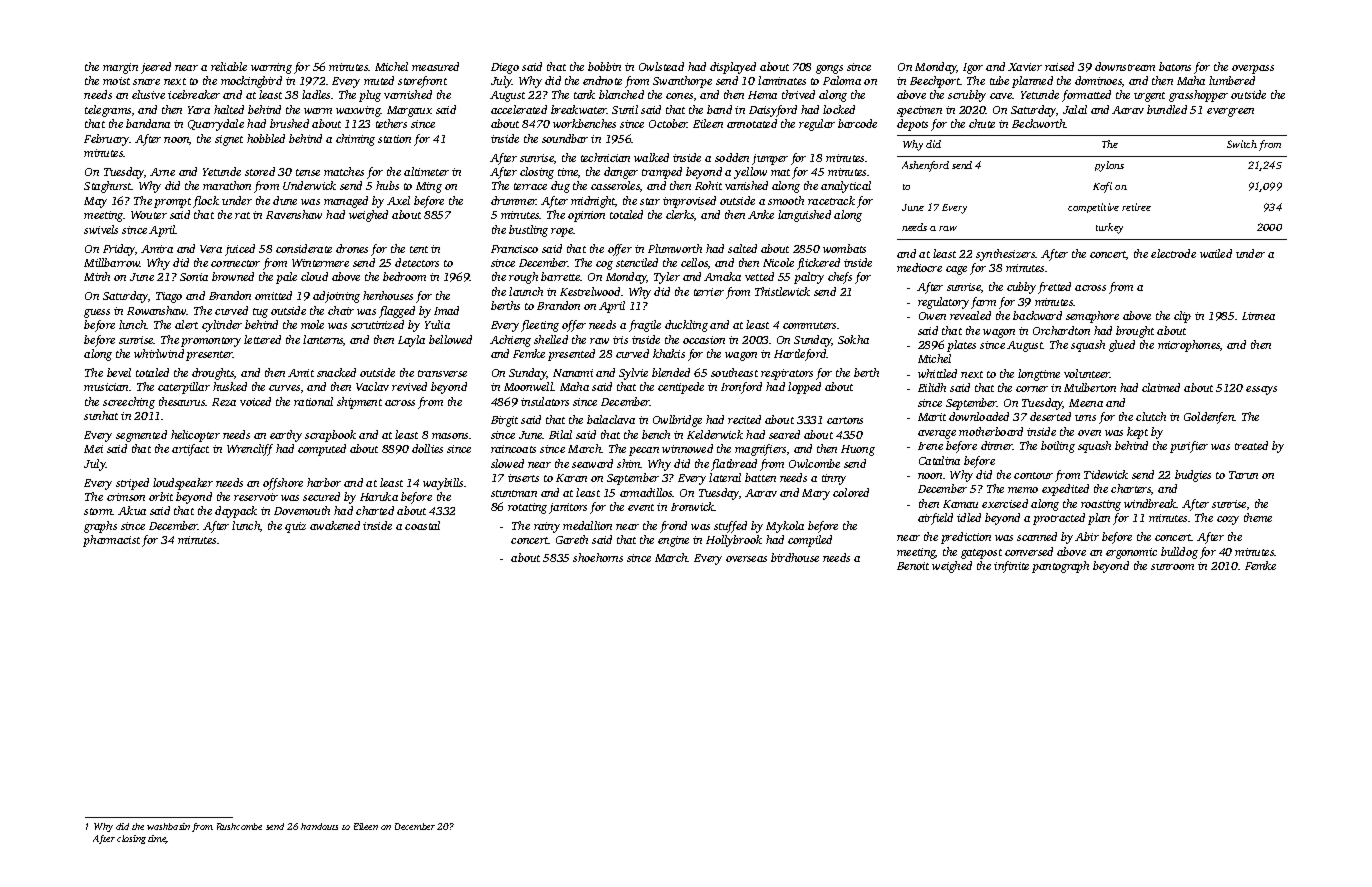 The height and width of the screenshot is (887, 1372). What do you see at coordinates (168, 826) in the screenshot?
I see `washbasin` at bounding box center [168, 826].
